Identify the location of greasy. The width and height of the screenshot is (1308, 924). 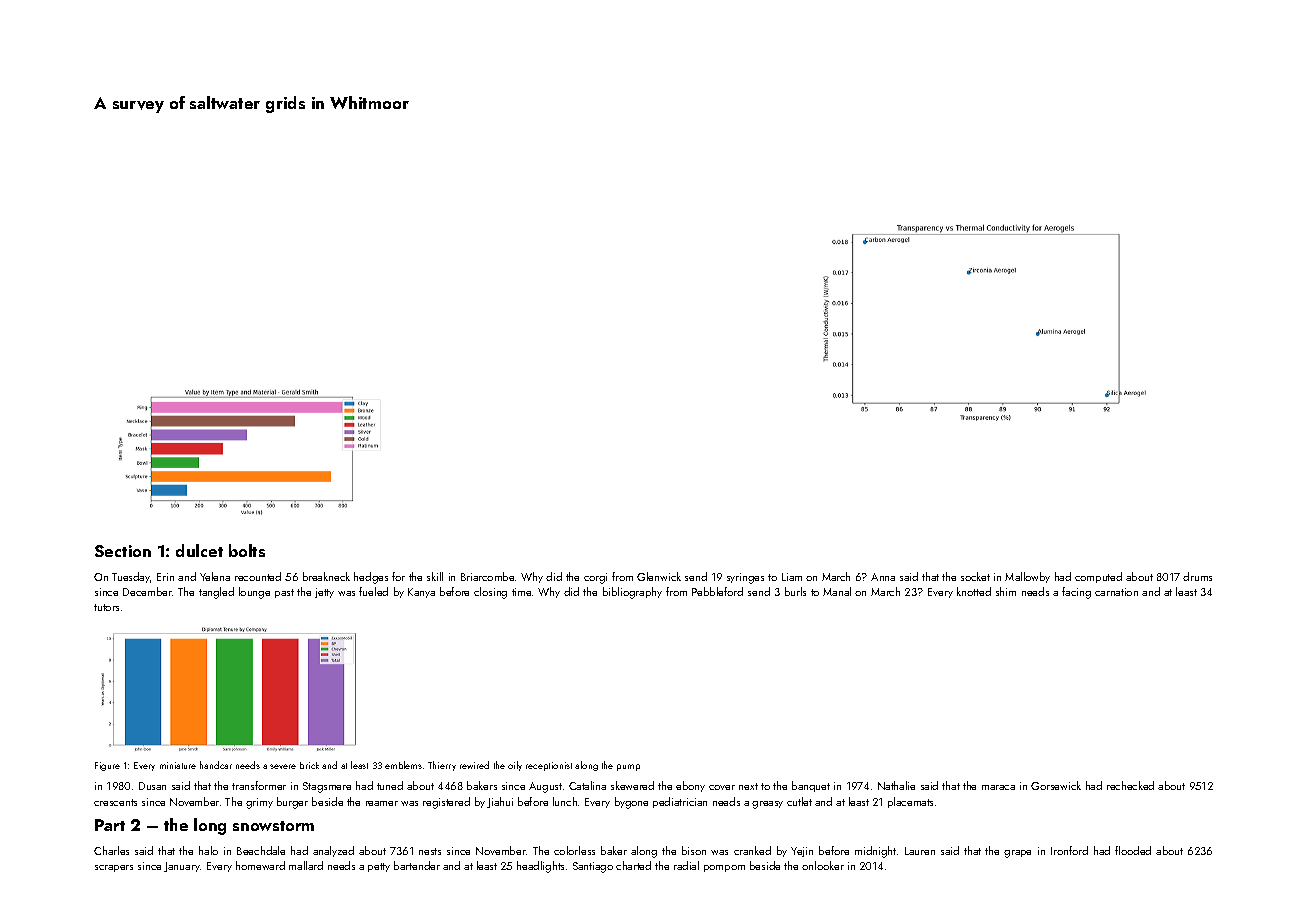
(767, 805).
